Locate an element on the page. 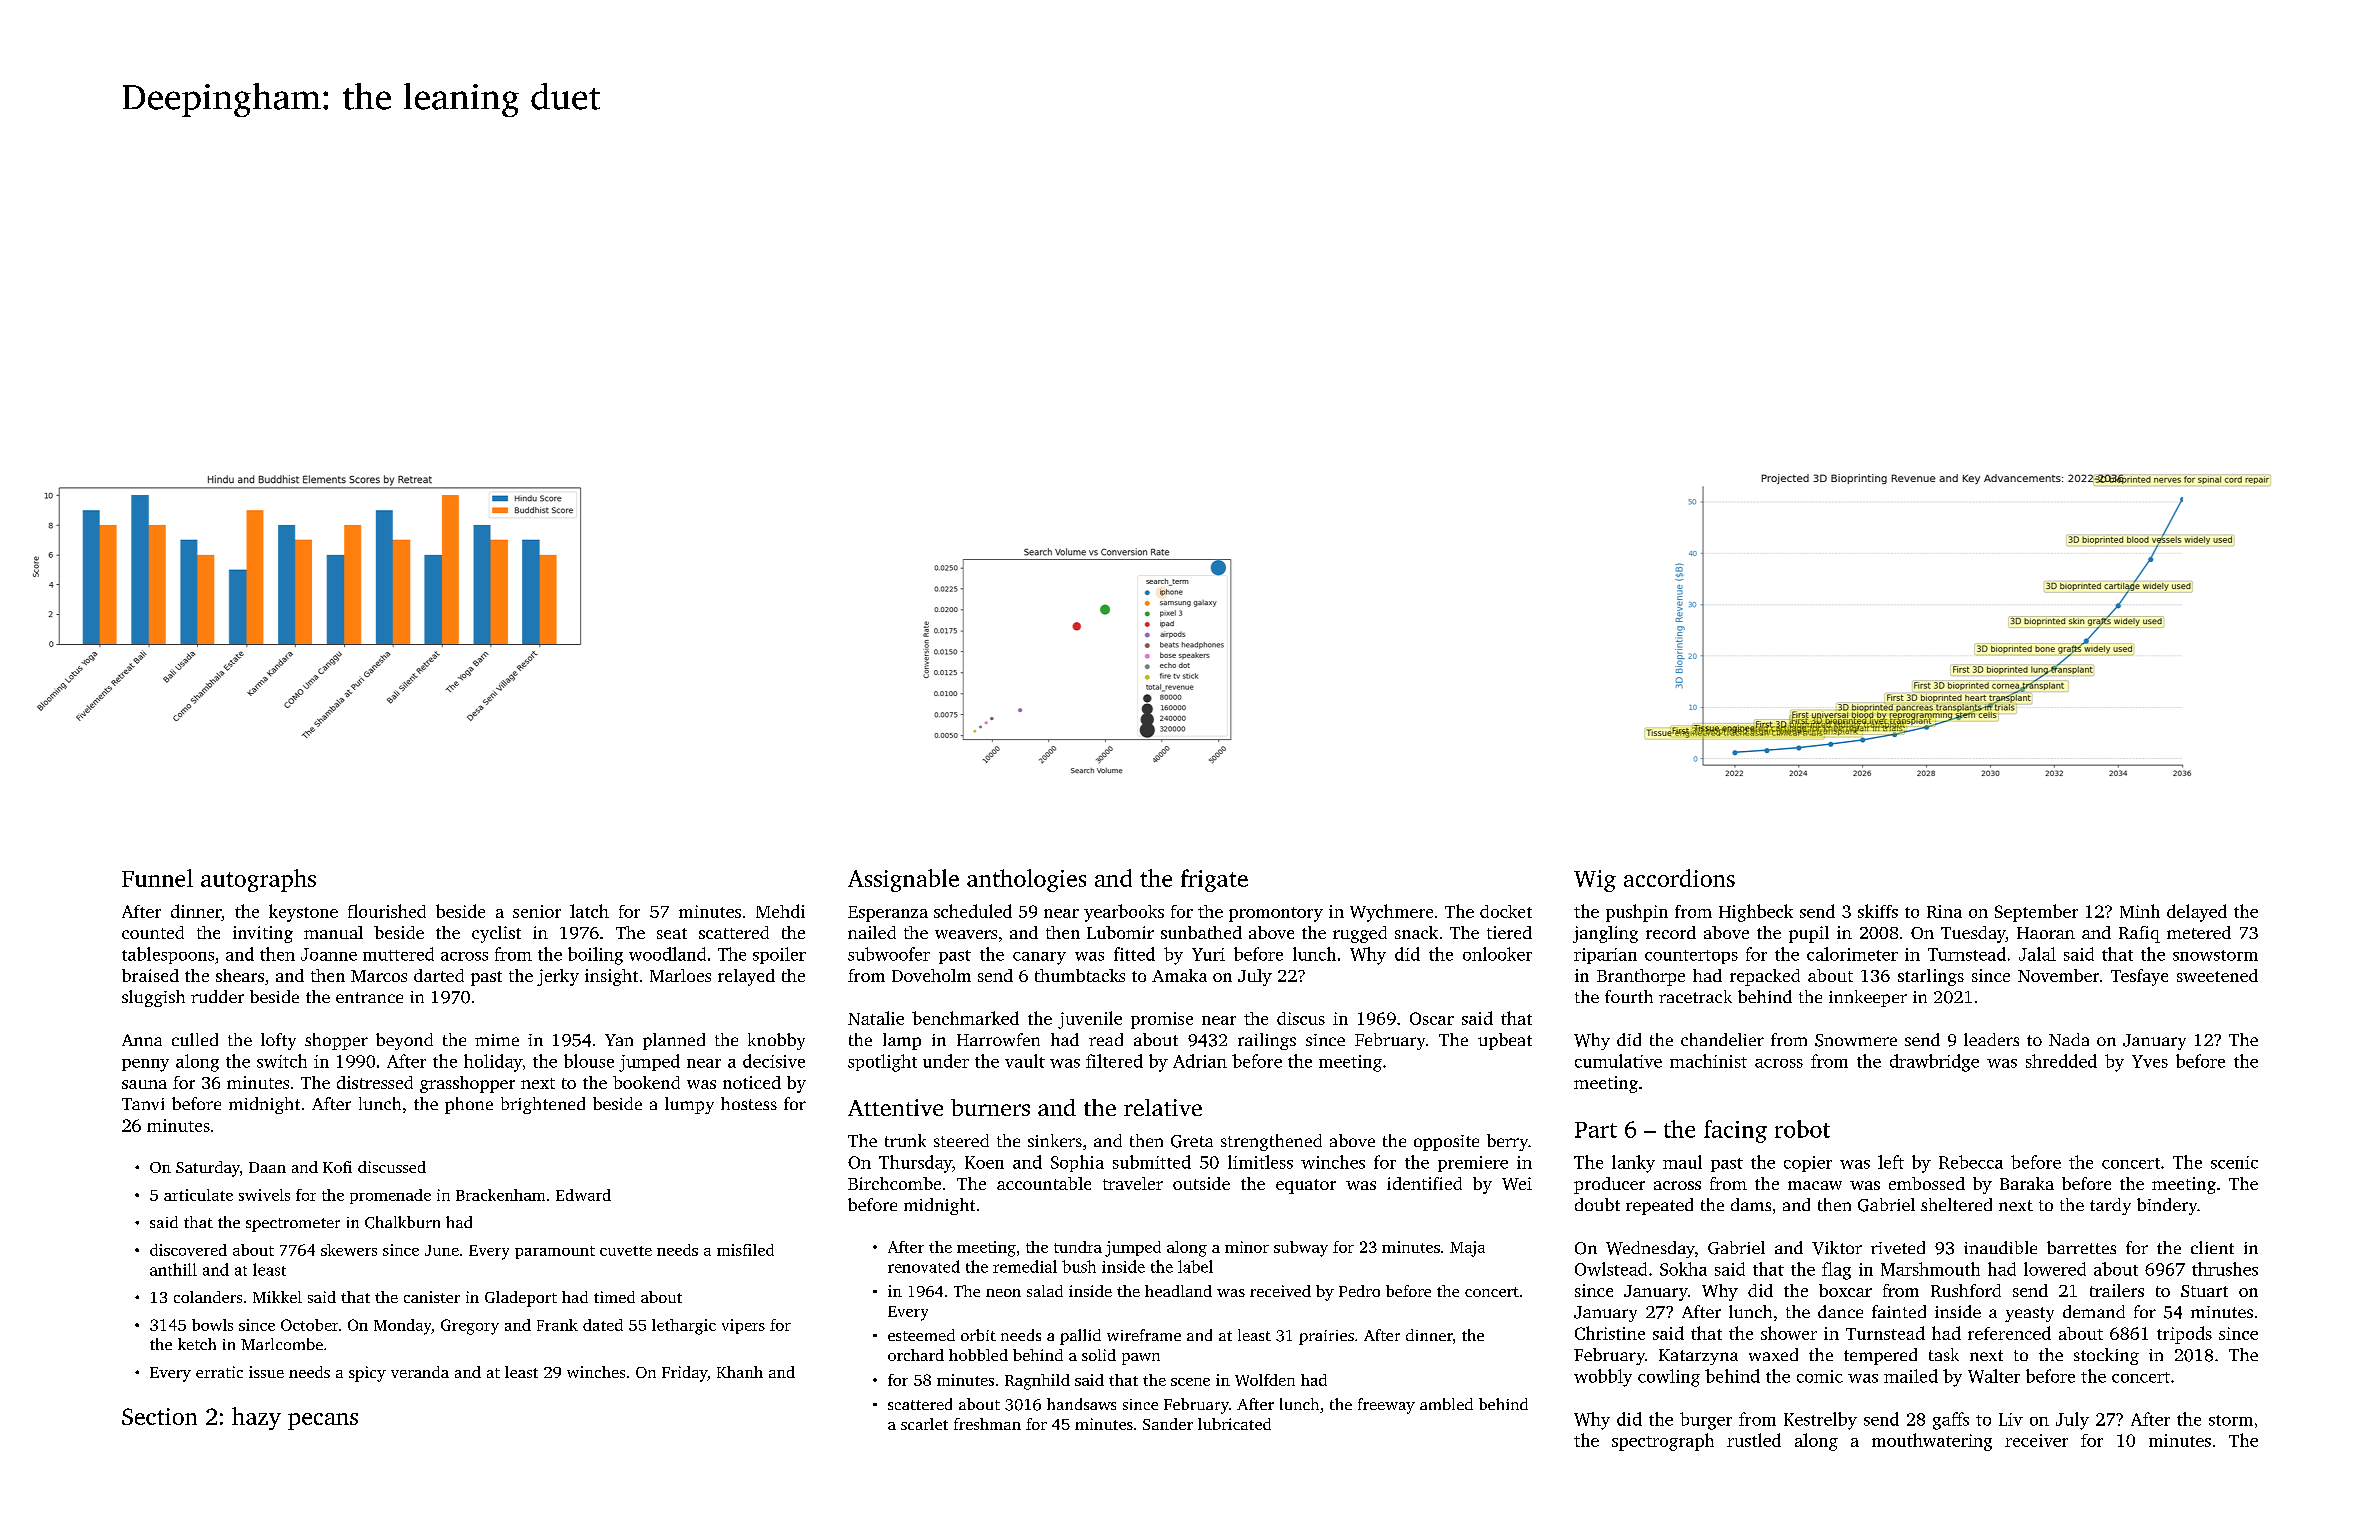  prairies is located at coordinates (1326, 1337).
